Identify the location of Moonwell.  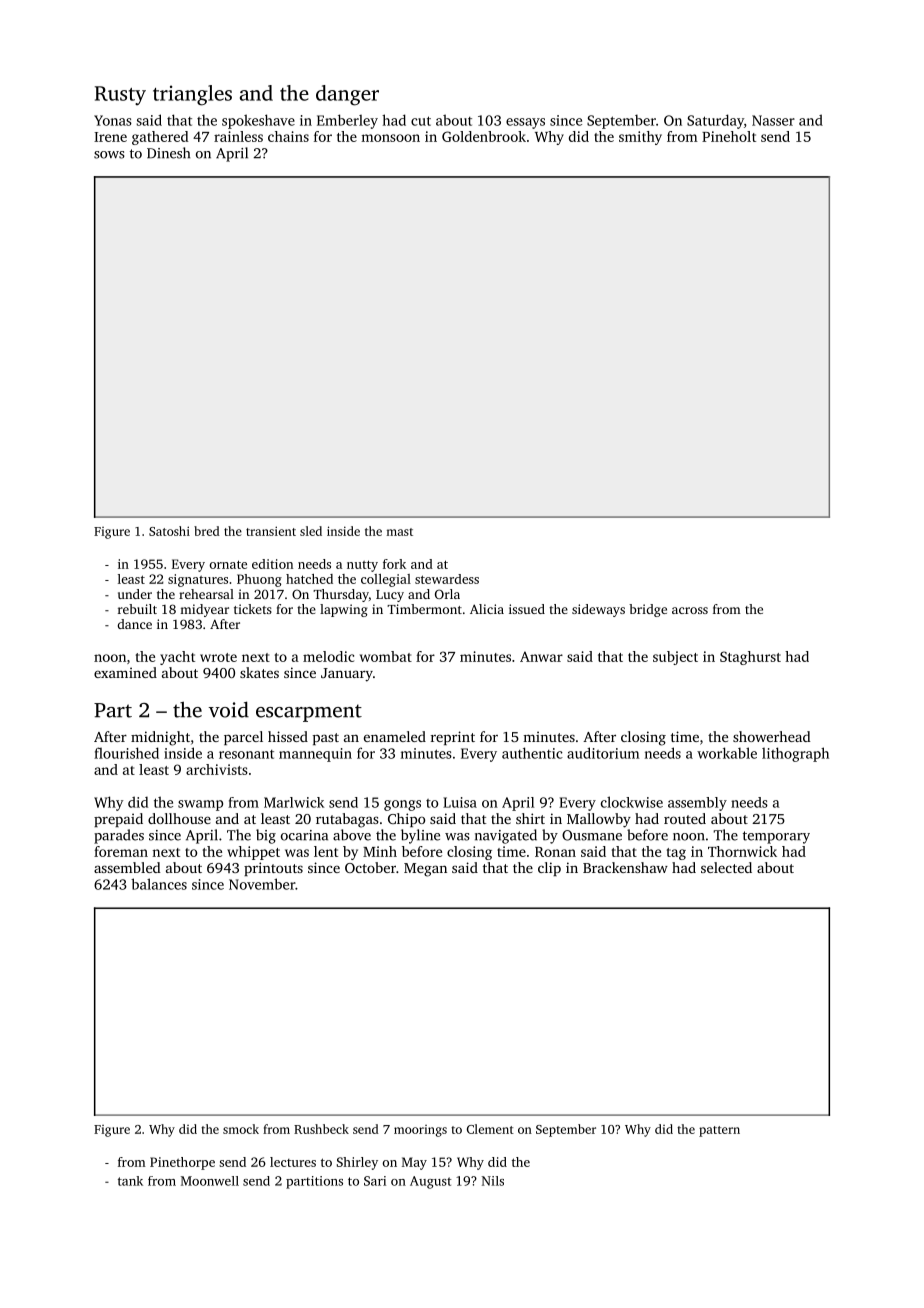
(210, 1181).
